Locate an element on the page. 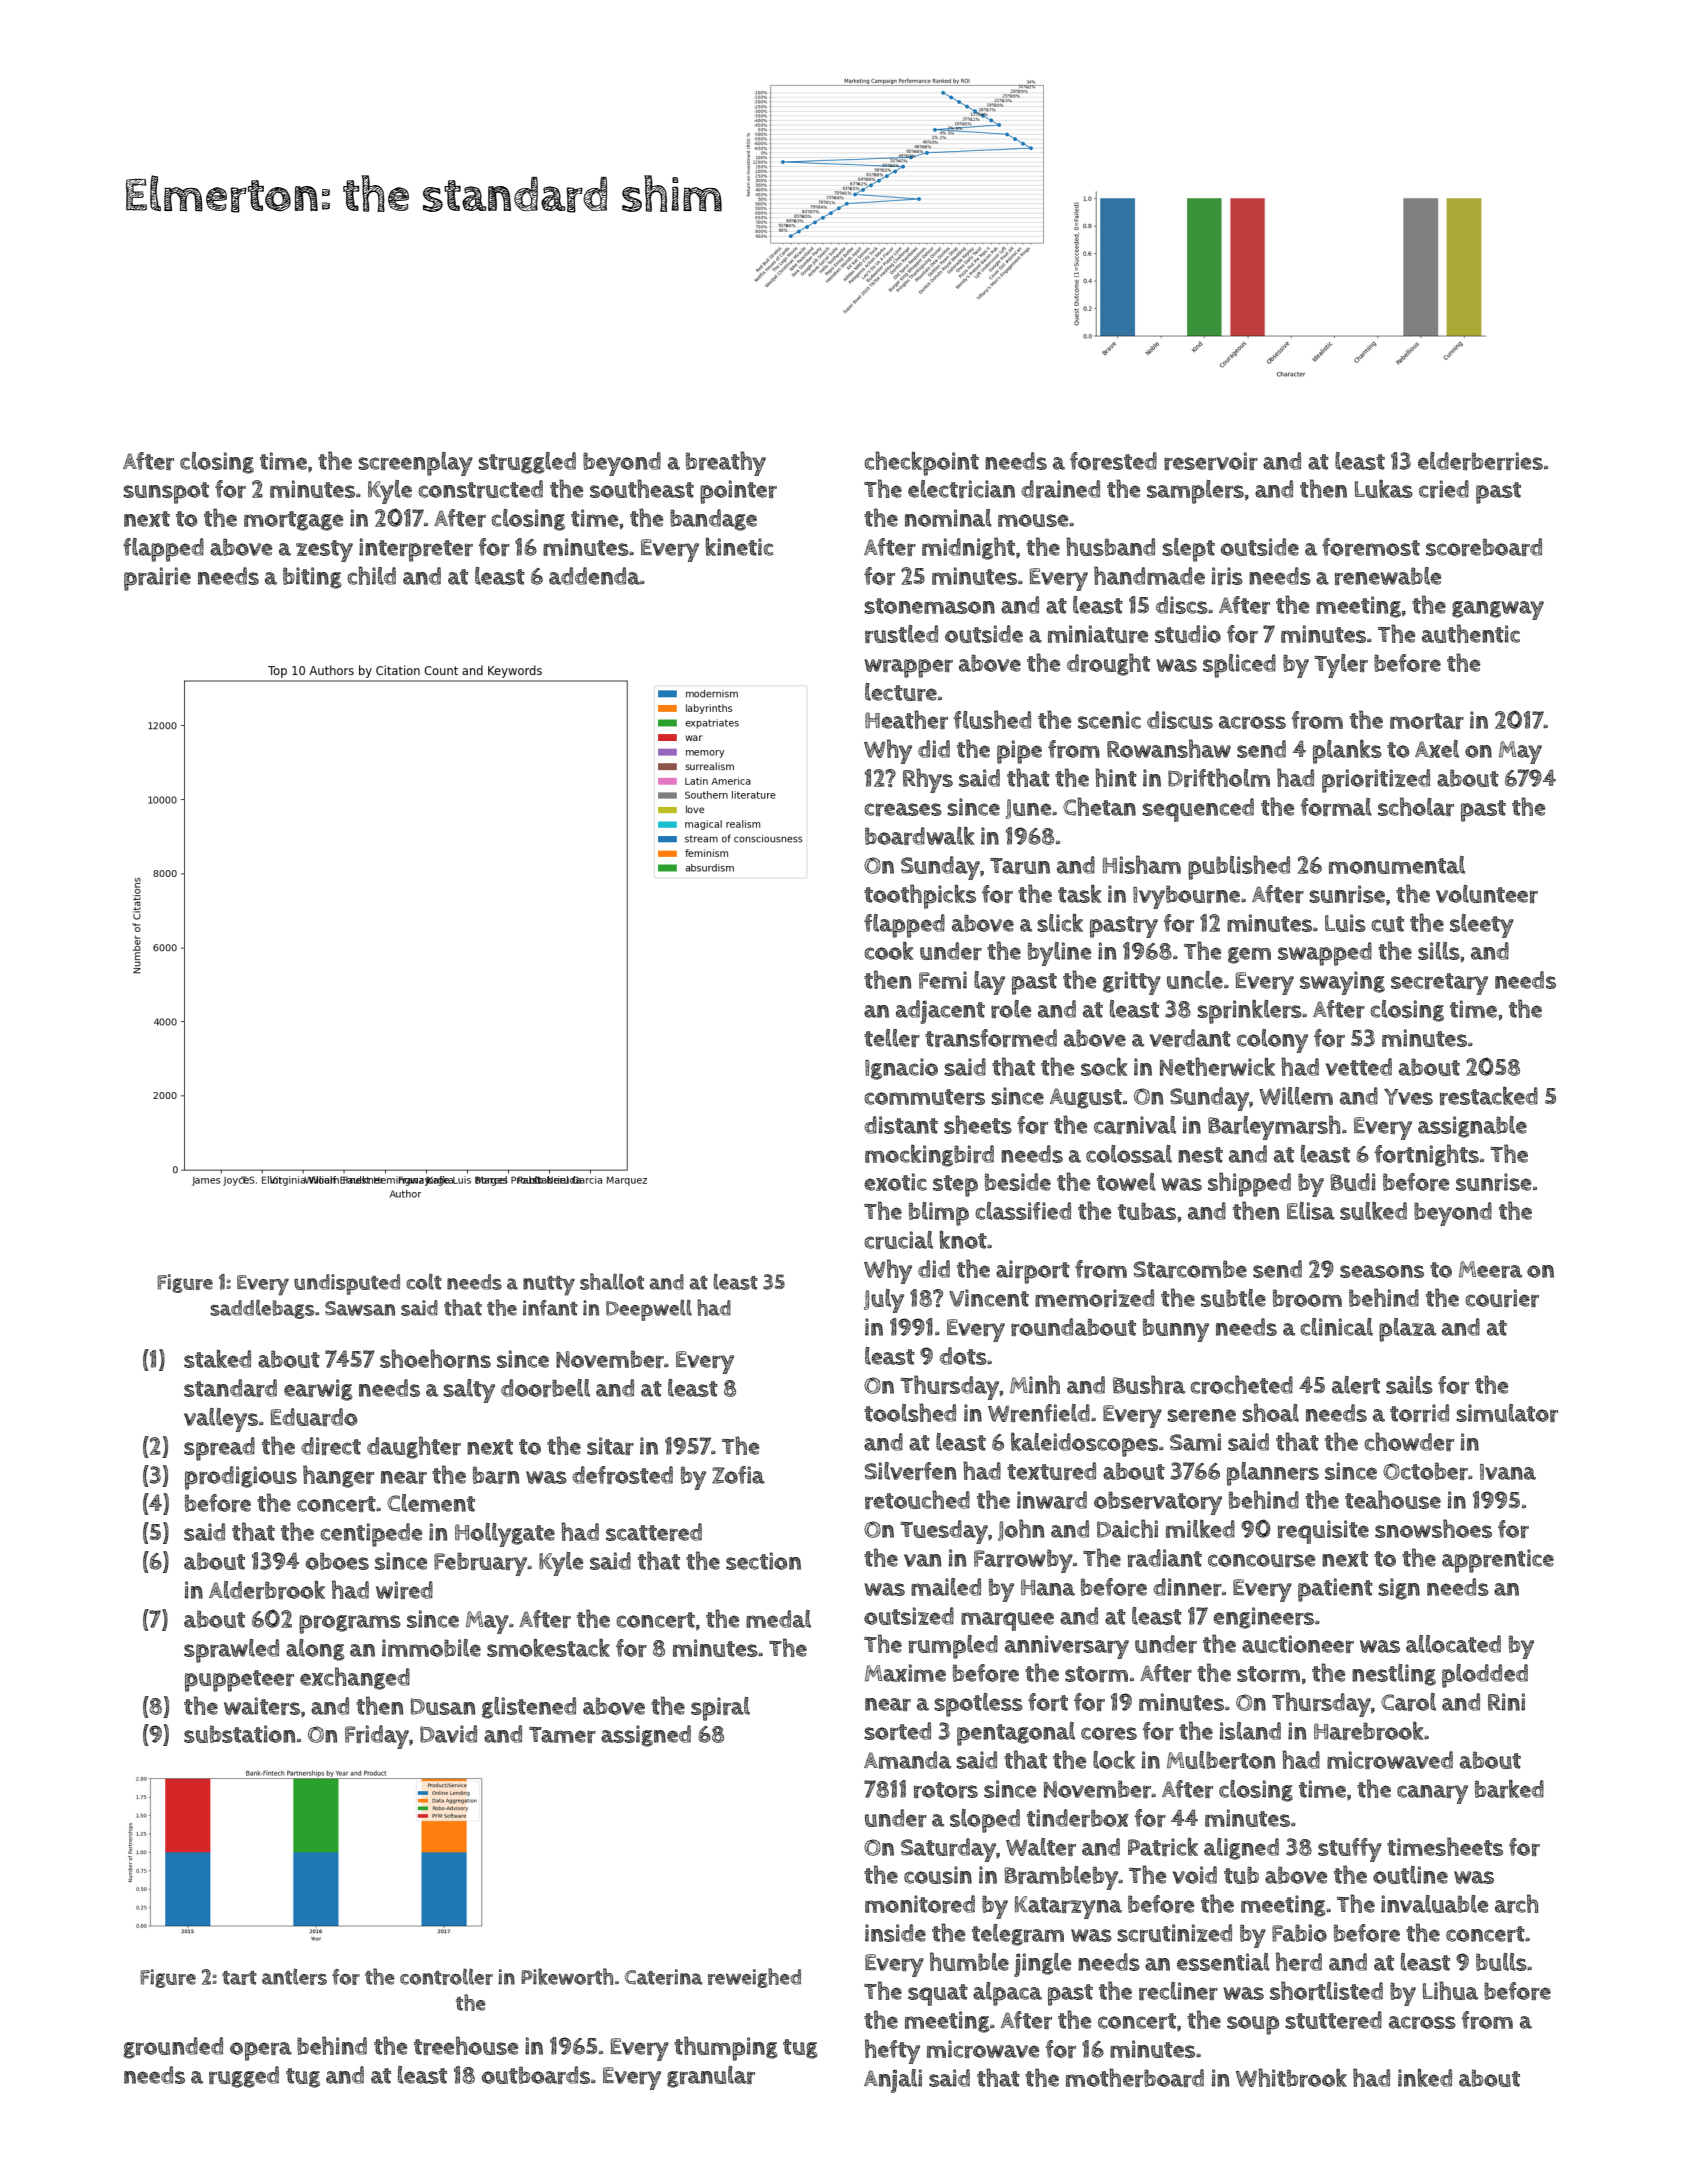 The image size is (1683, 2178). outsized is located at coordinates (909, 1616).
